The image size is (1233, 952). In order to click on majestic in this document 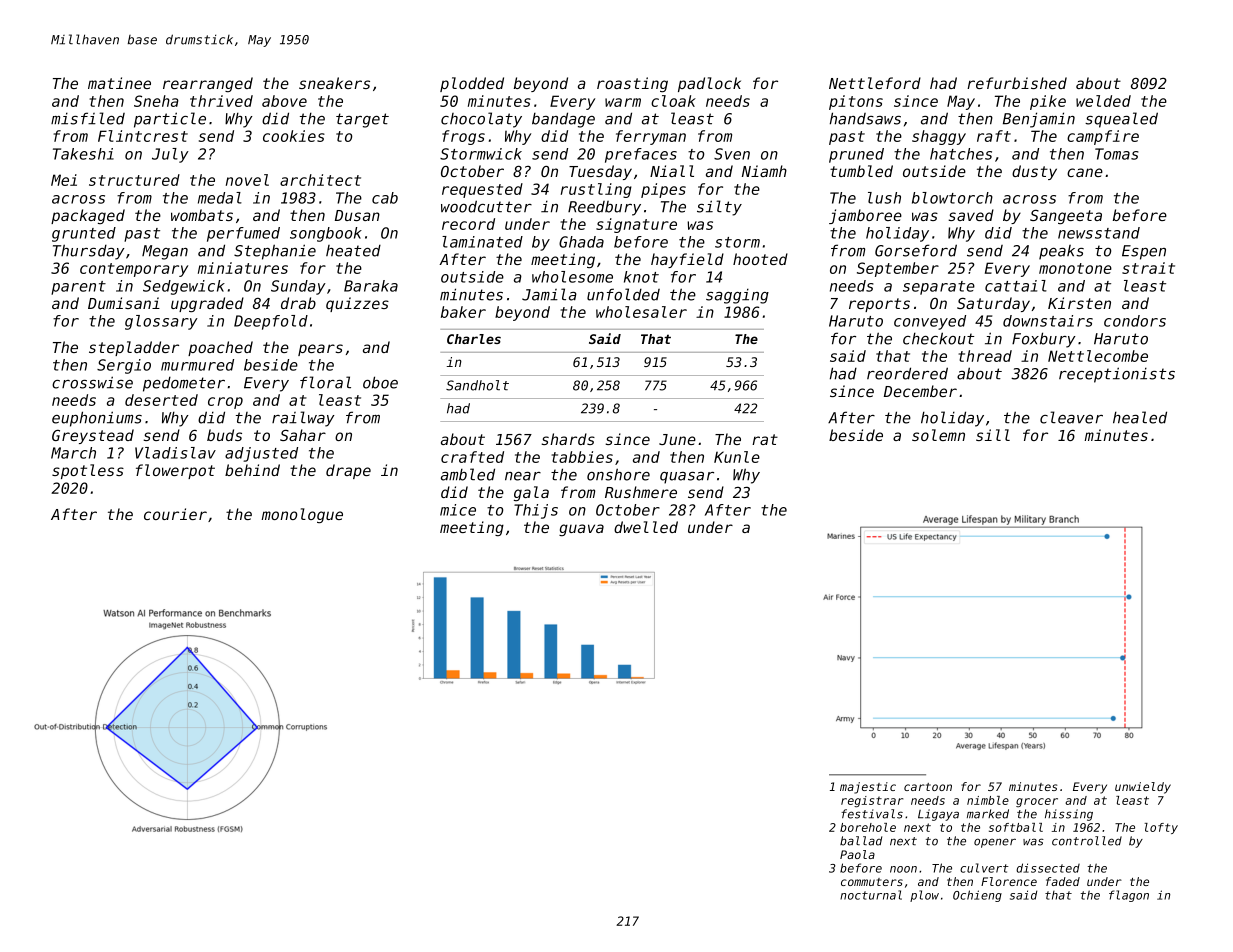, I will do `click(868, 788)`.
